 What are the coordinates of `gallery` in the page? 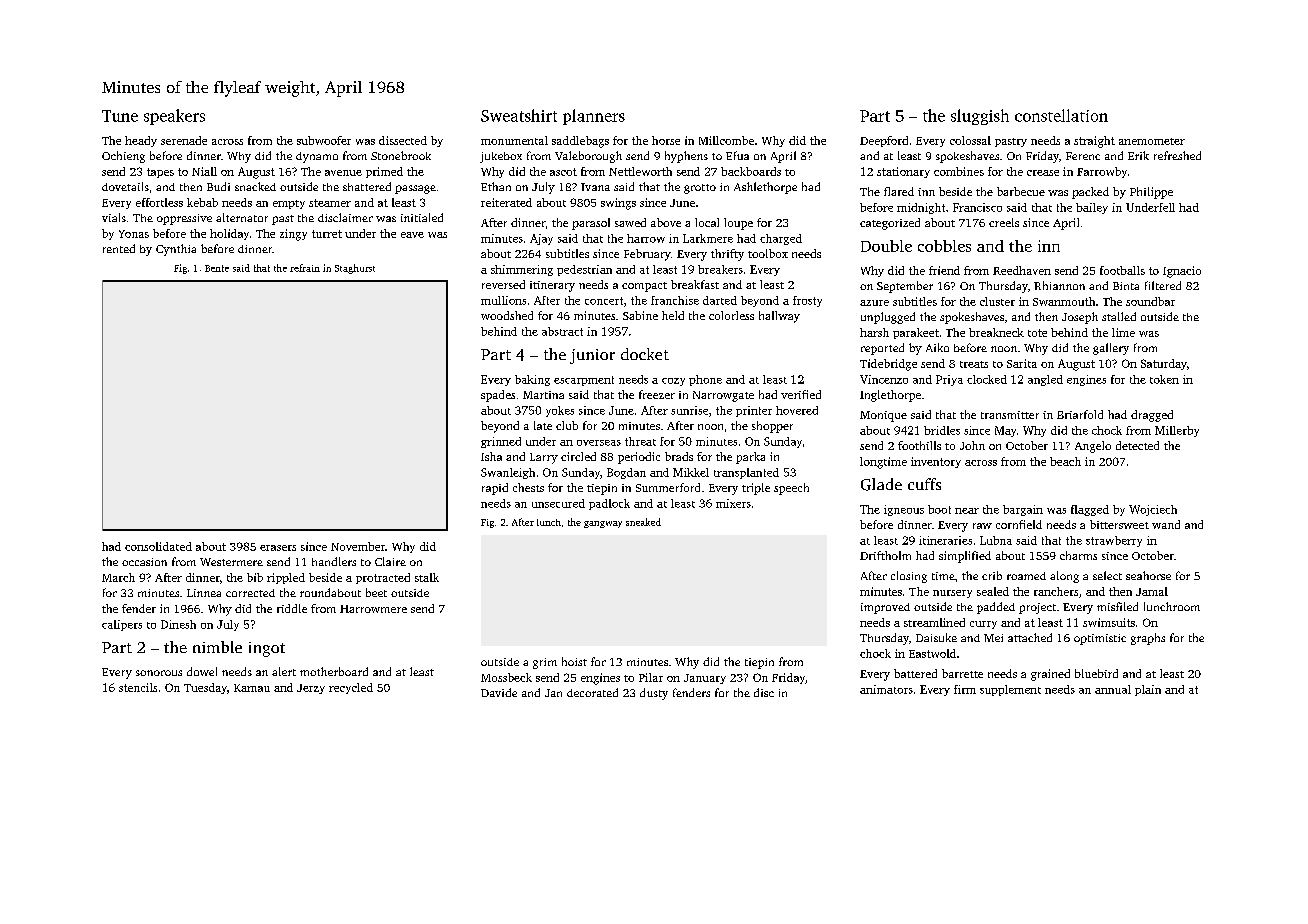 It's located at (1111, 349).
